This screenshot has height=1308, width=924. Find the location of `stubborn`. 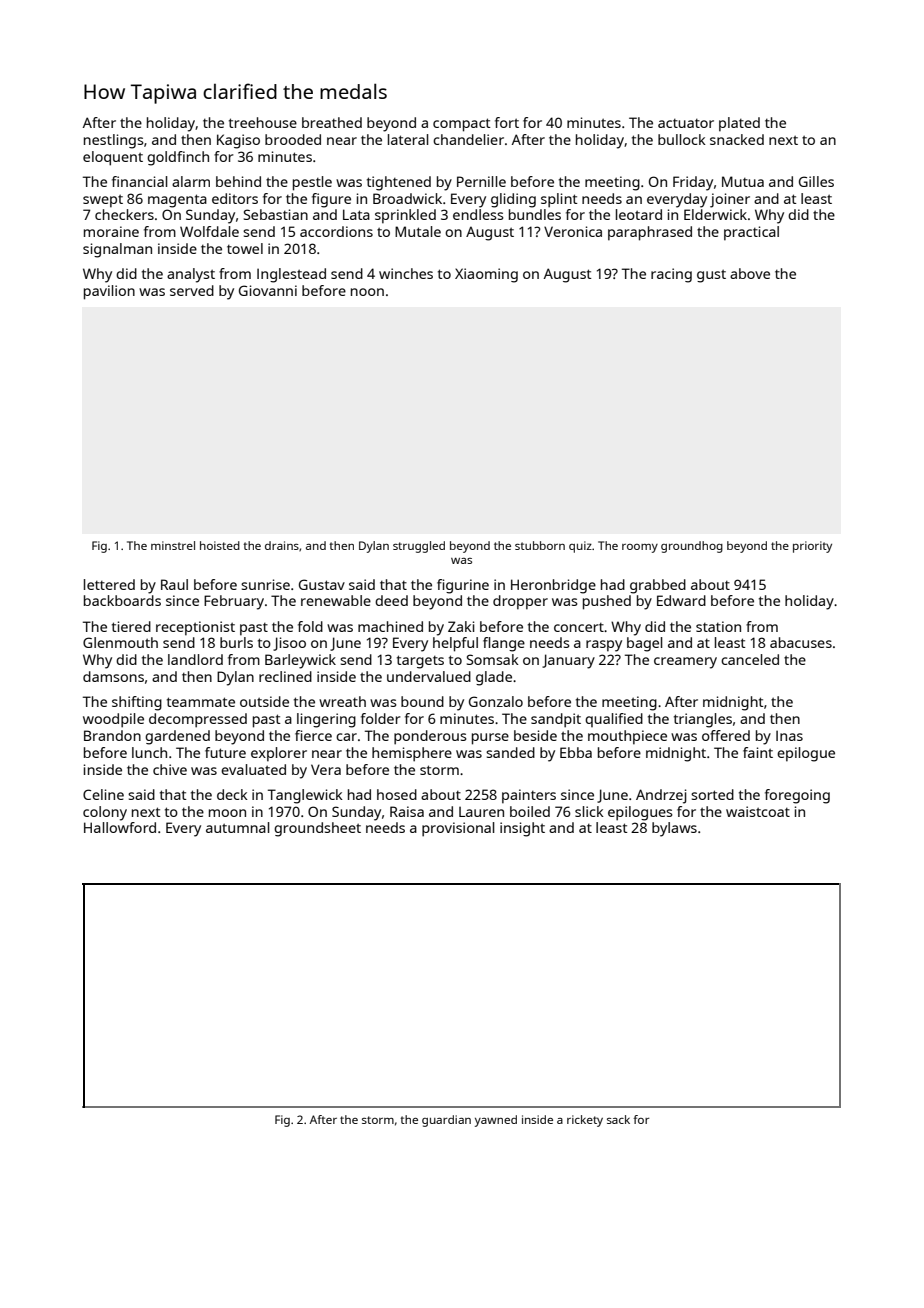

stubborn is located at coordinates (540, 545).
